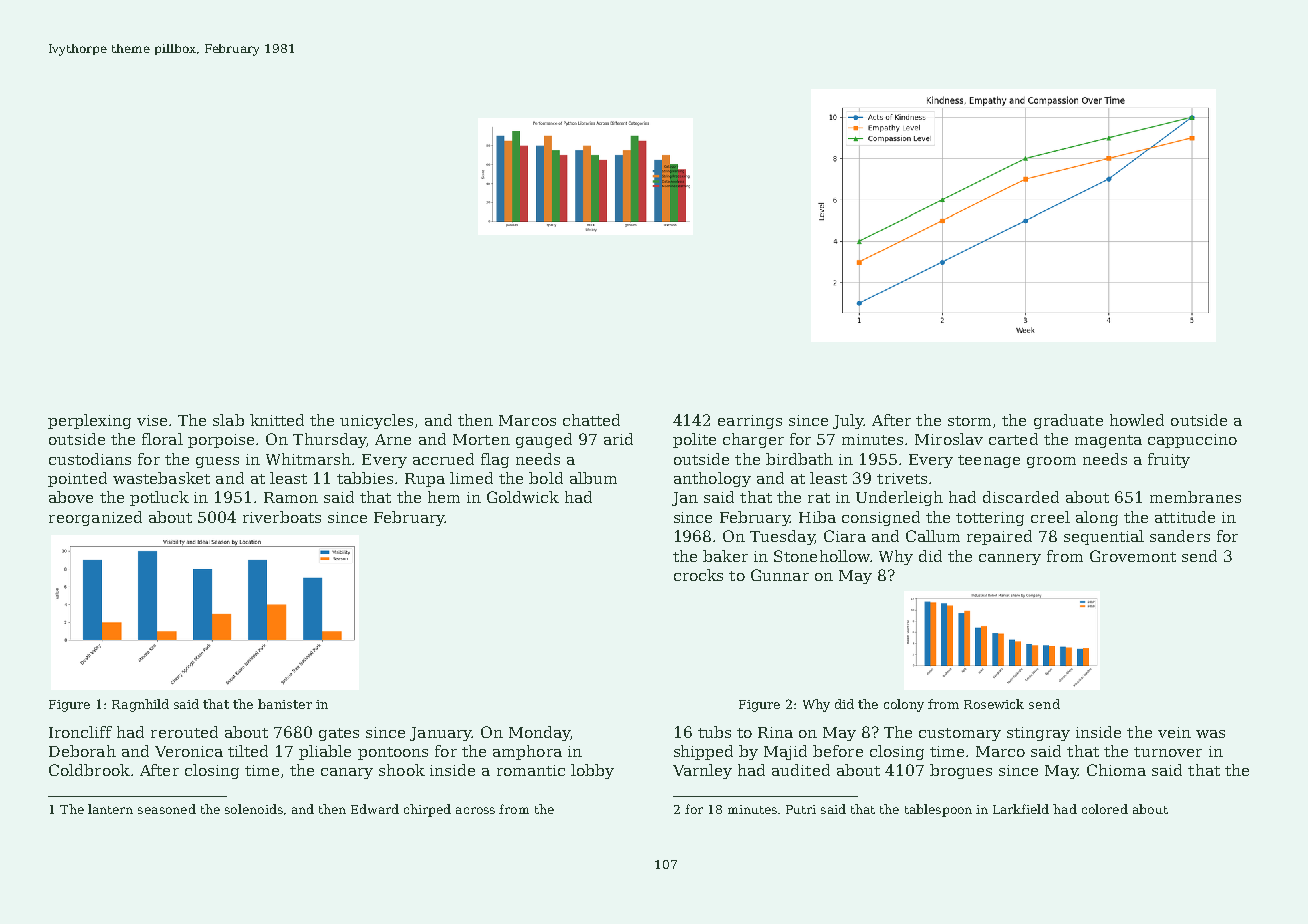 This image has height=924, width=1308. What do you see at coordinates (140, 705) in the image?
I see `Ragnhild` at bounding box center [140, 705].
